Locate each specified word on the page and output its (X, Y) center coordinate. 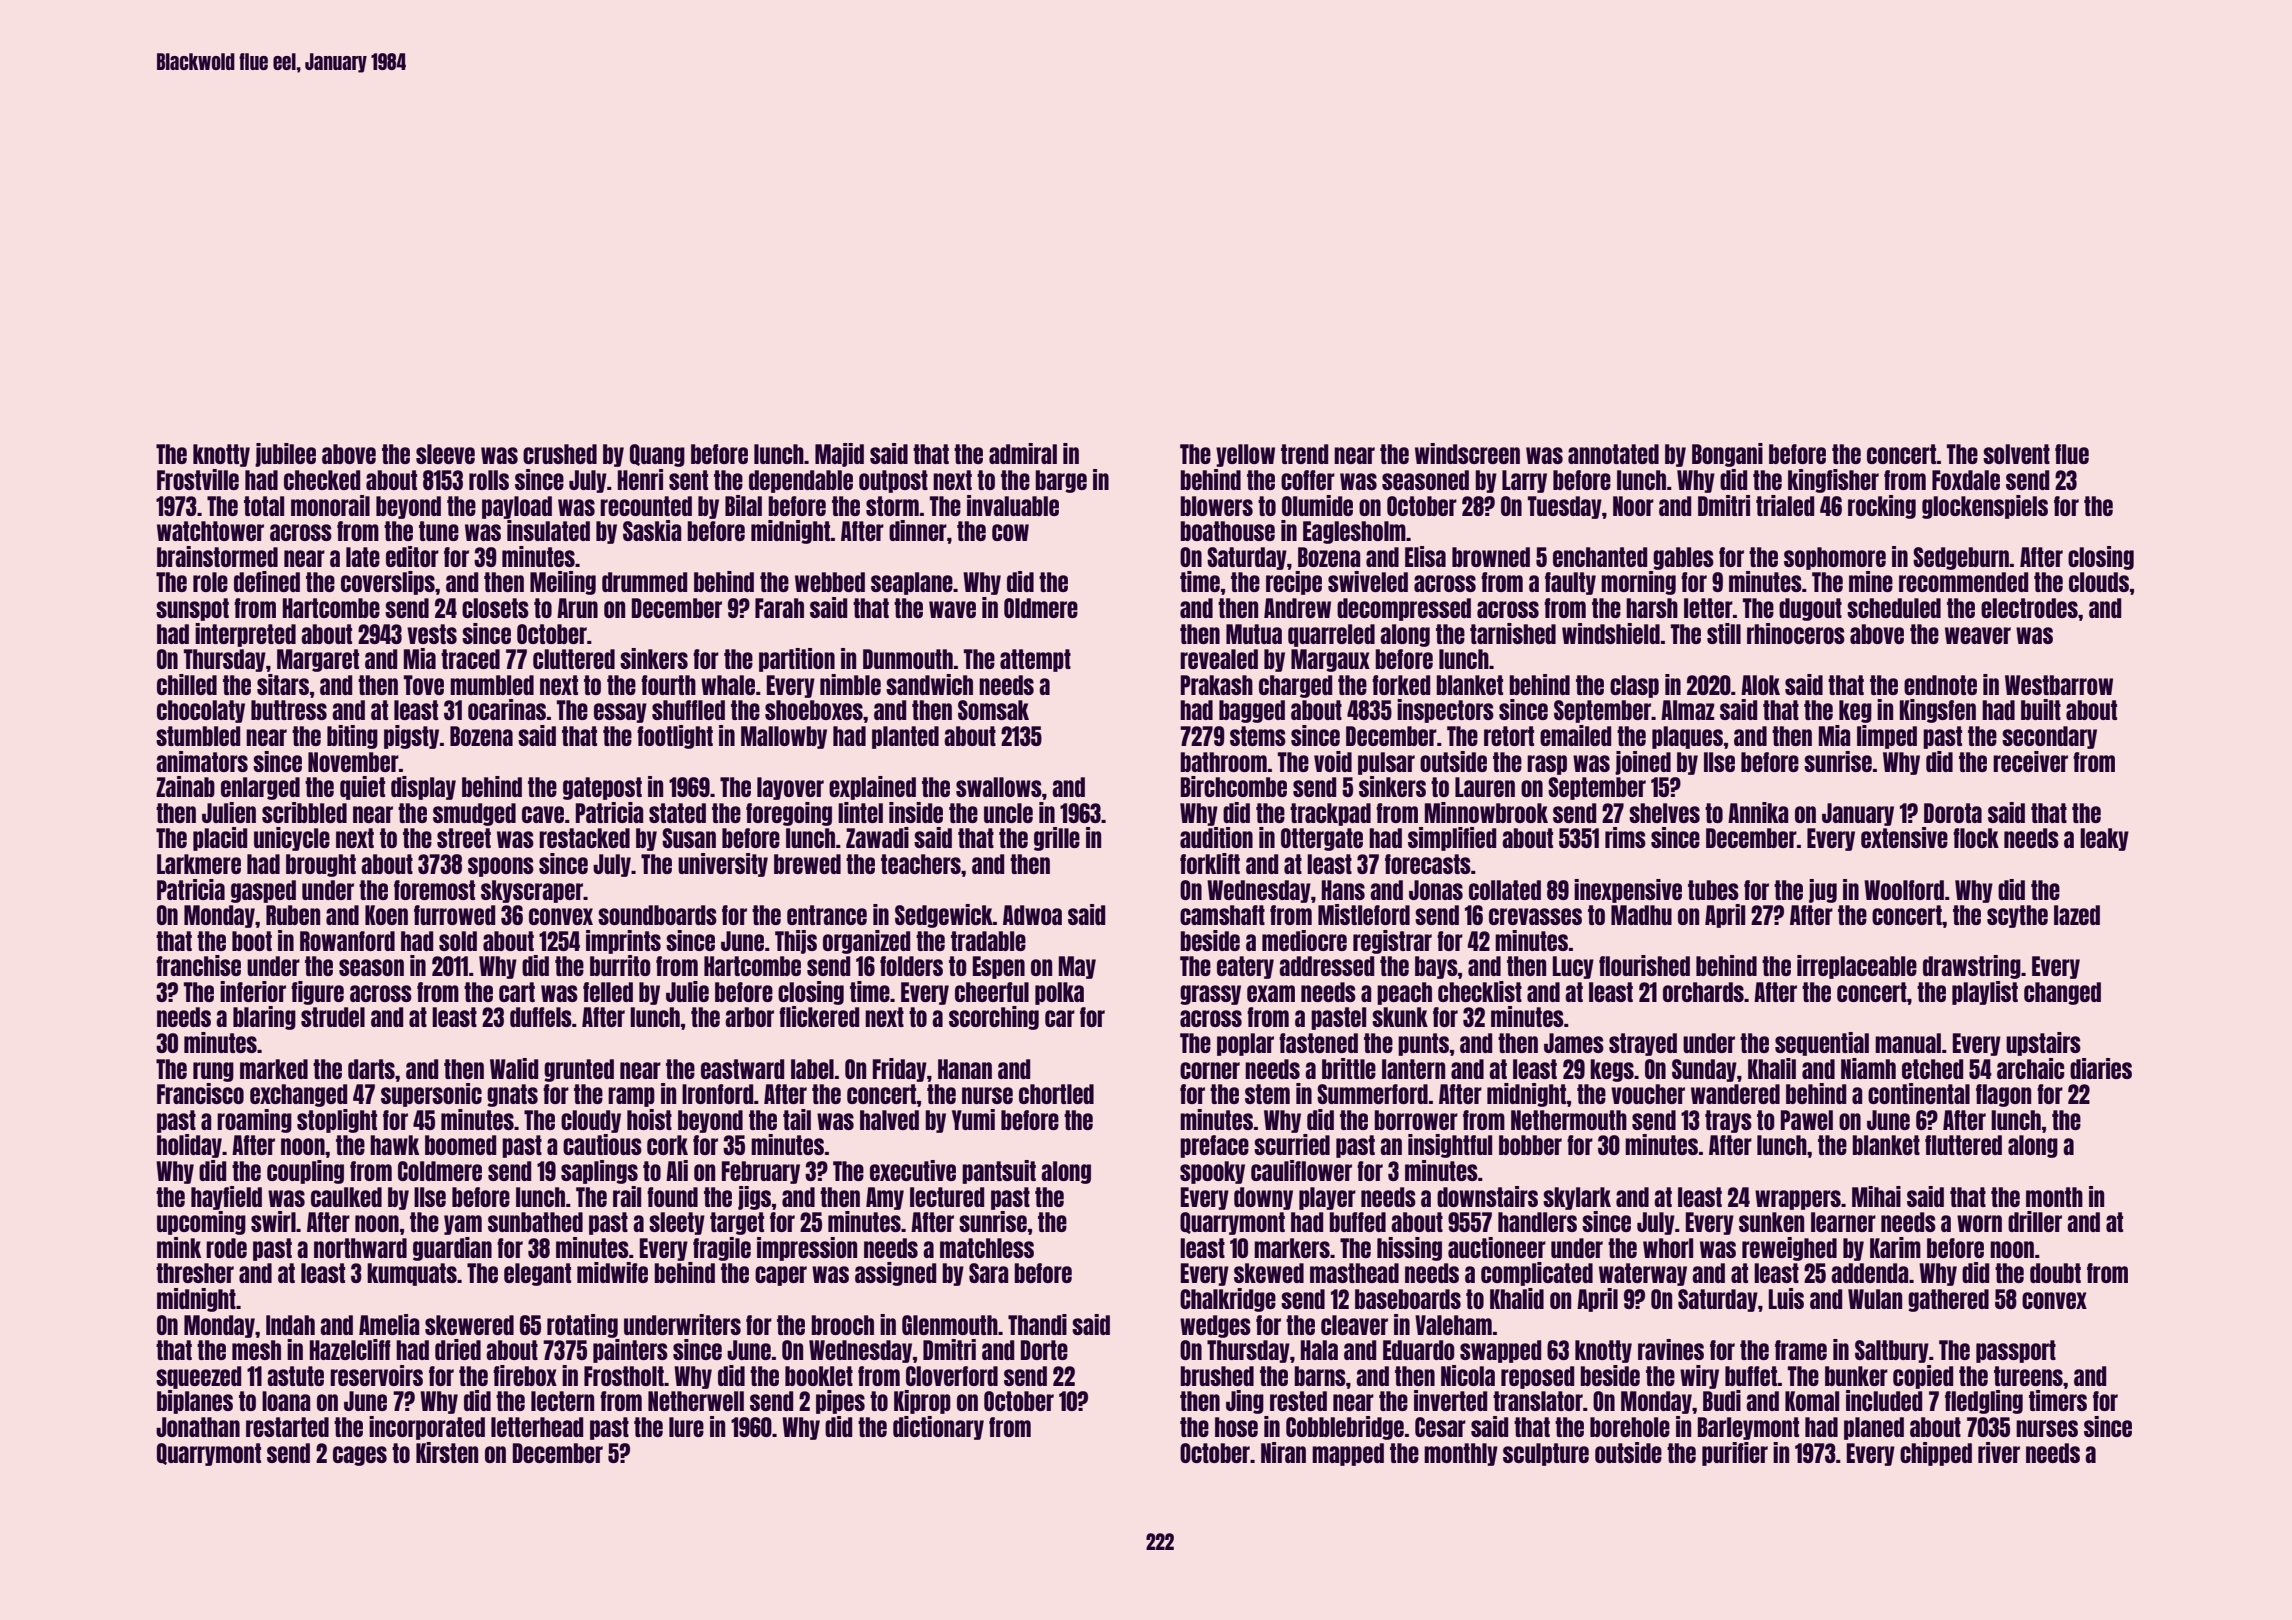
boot (252, 941)
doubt (2055, 1273)
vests (432, 634)
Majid (839, 455)
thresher (195, 1273)
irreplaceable (1857, 967)
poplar (1245, 1044)
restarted (287, 1427)
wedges (1215, 1326)
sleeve (445, 454)
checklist (1480, 991)
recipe (1294, 583)
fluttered (1963, 1145)
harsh (1652, 608)
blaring (264, 1018)
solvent (2016, 454)
